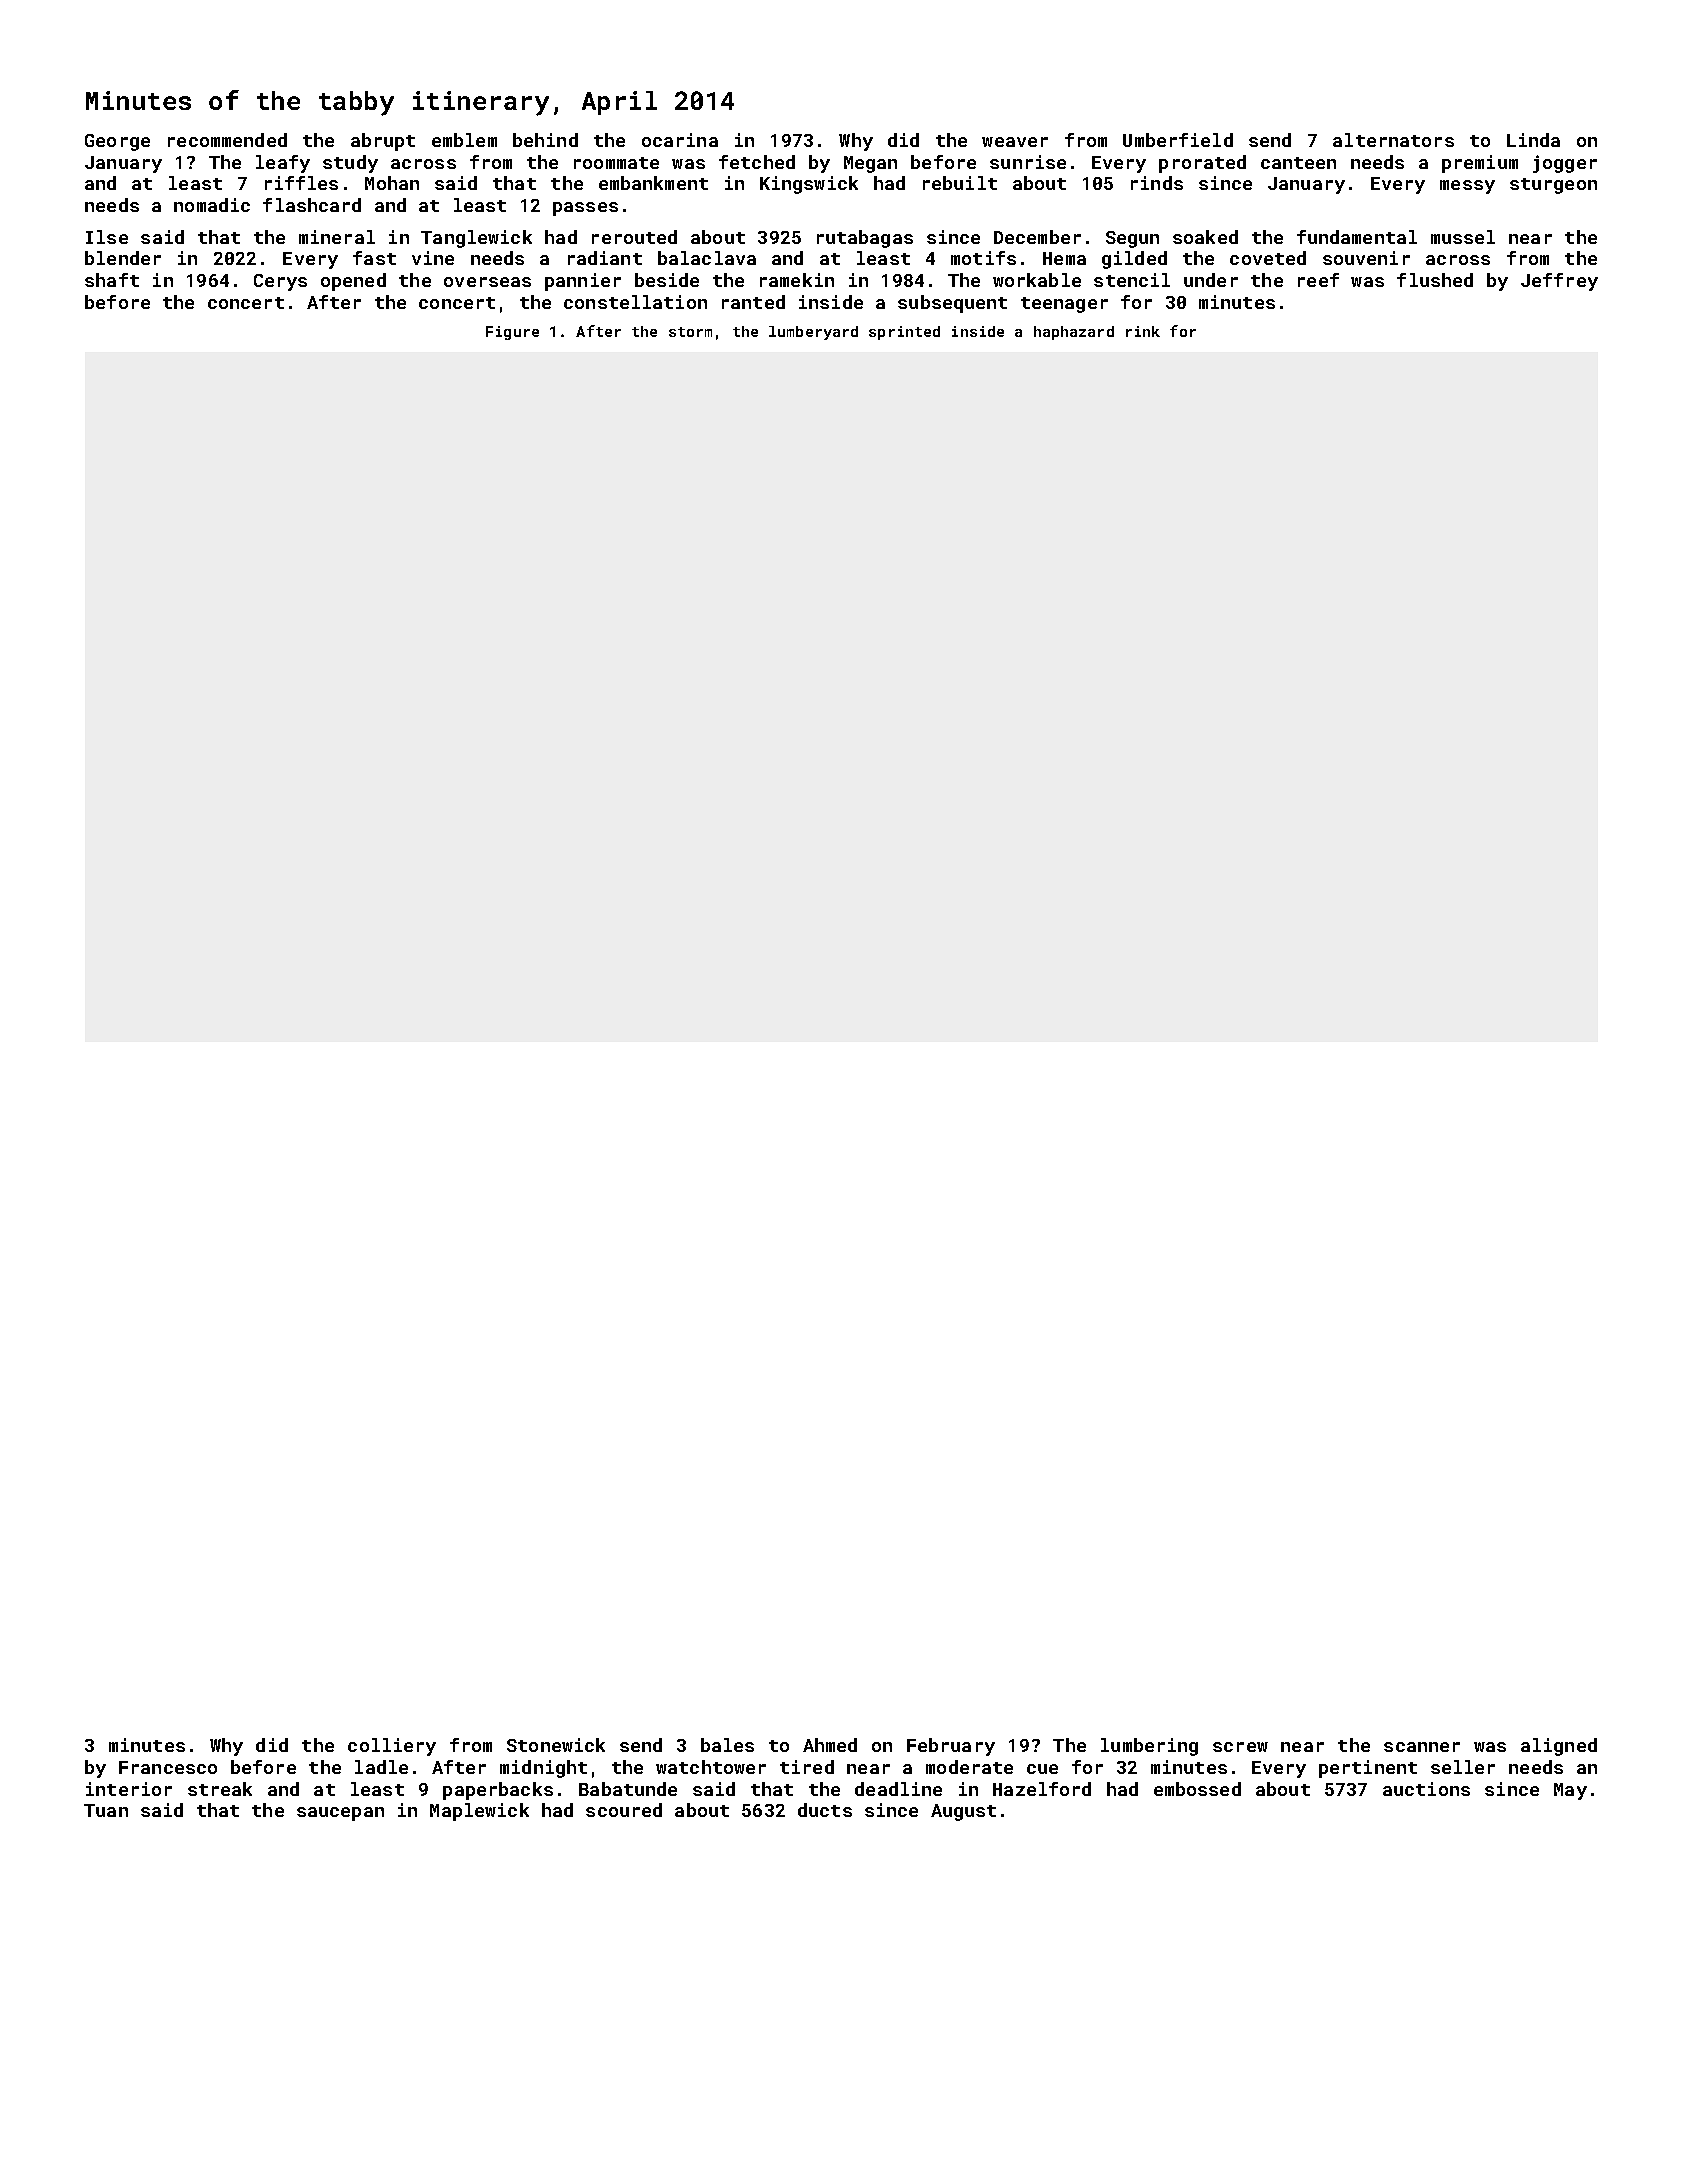 This screenshot has width=1683, height=2178. What do you see at coordinates (512, 333) in the screenshot?
I see `Figure` at bounding box center [512, 333].
